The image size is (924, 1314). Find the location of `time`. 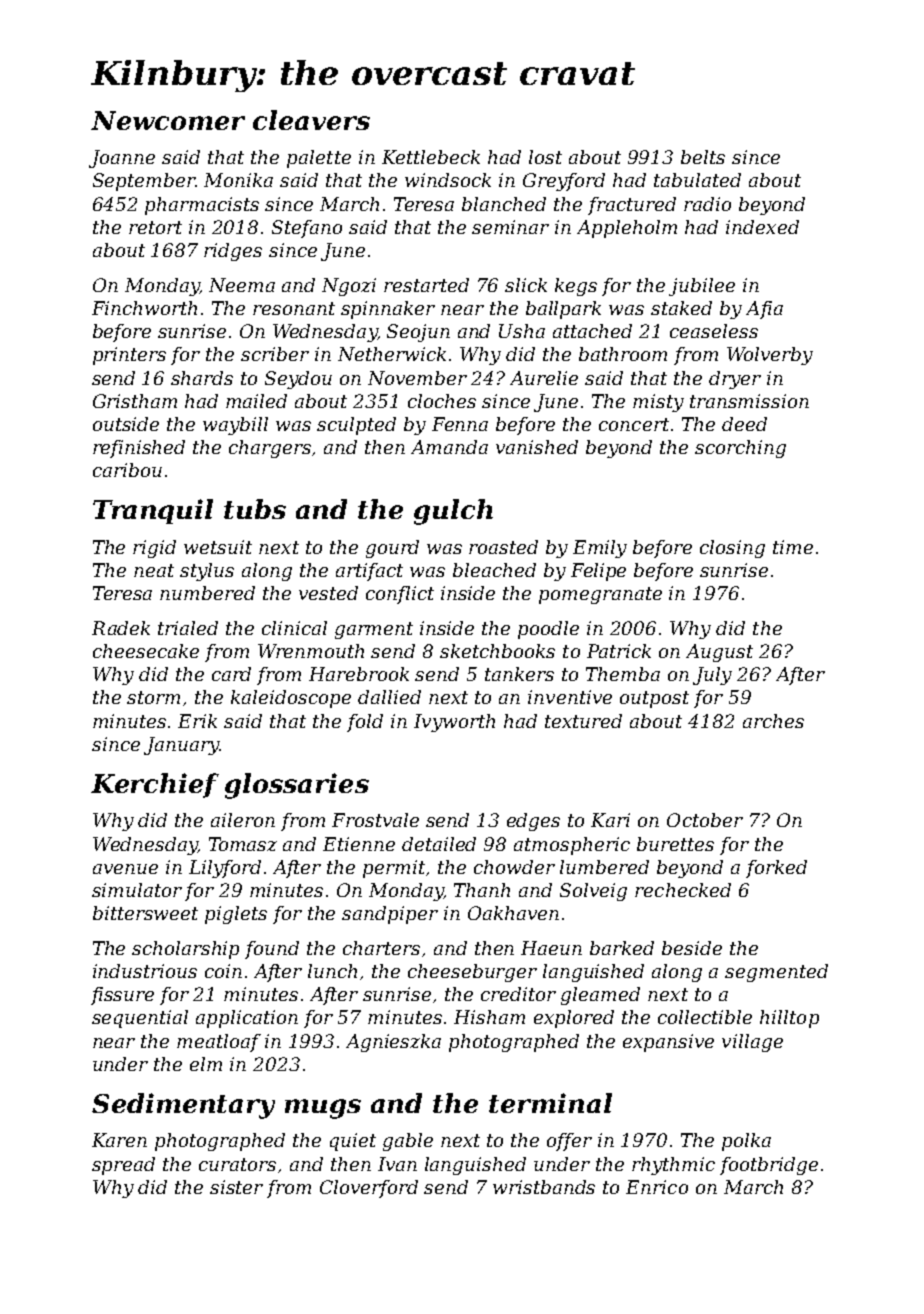

time is located at coordinates (793, 547).
